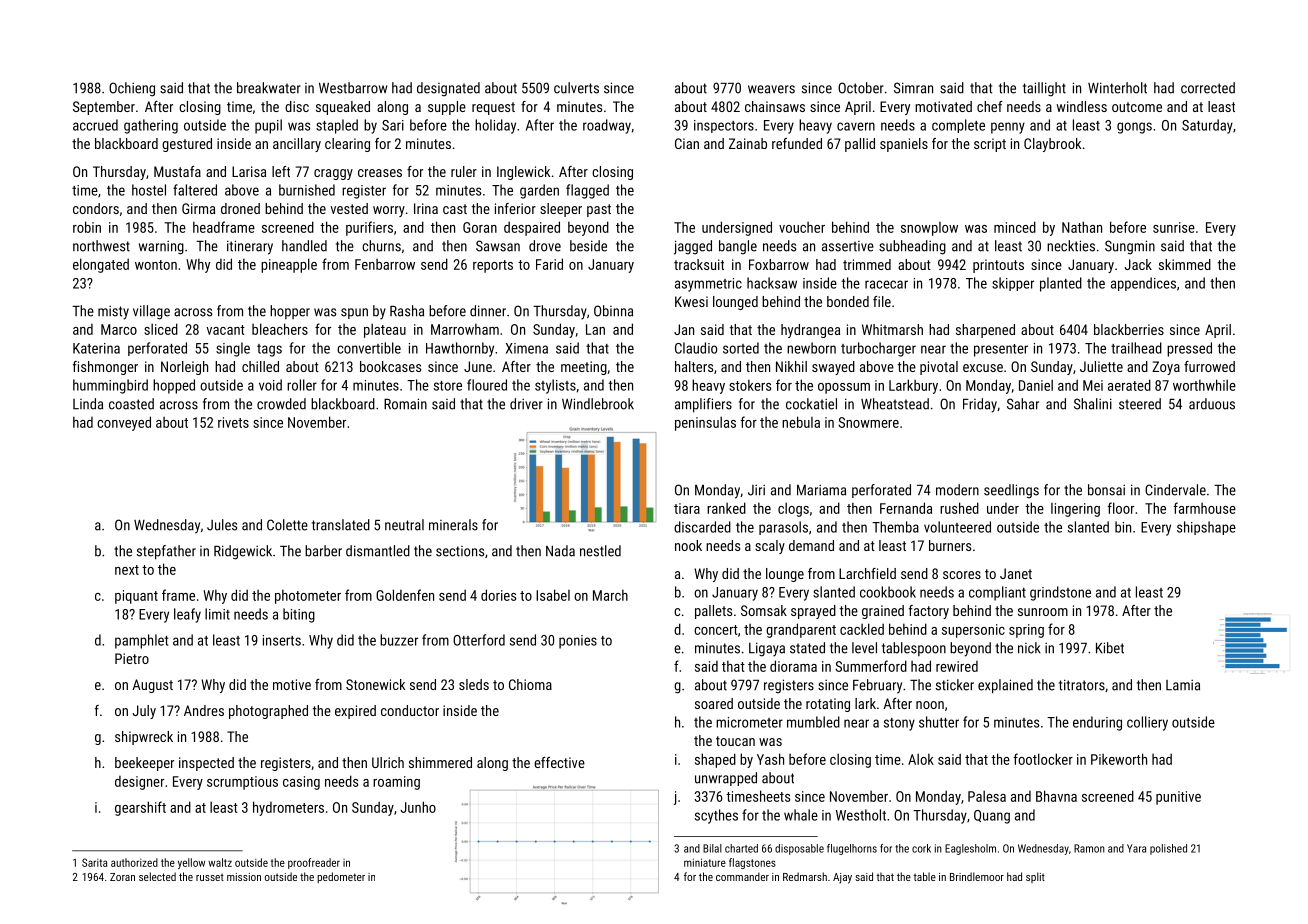 Image resolution: width=1308 pixels, height=924 pixels. What do you see at coordinates (132, 89) in the screenshot?
I see `Ochieng` at bounding box center [132, 89].
